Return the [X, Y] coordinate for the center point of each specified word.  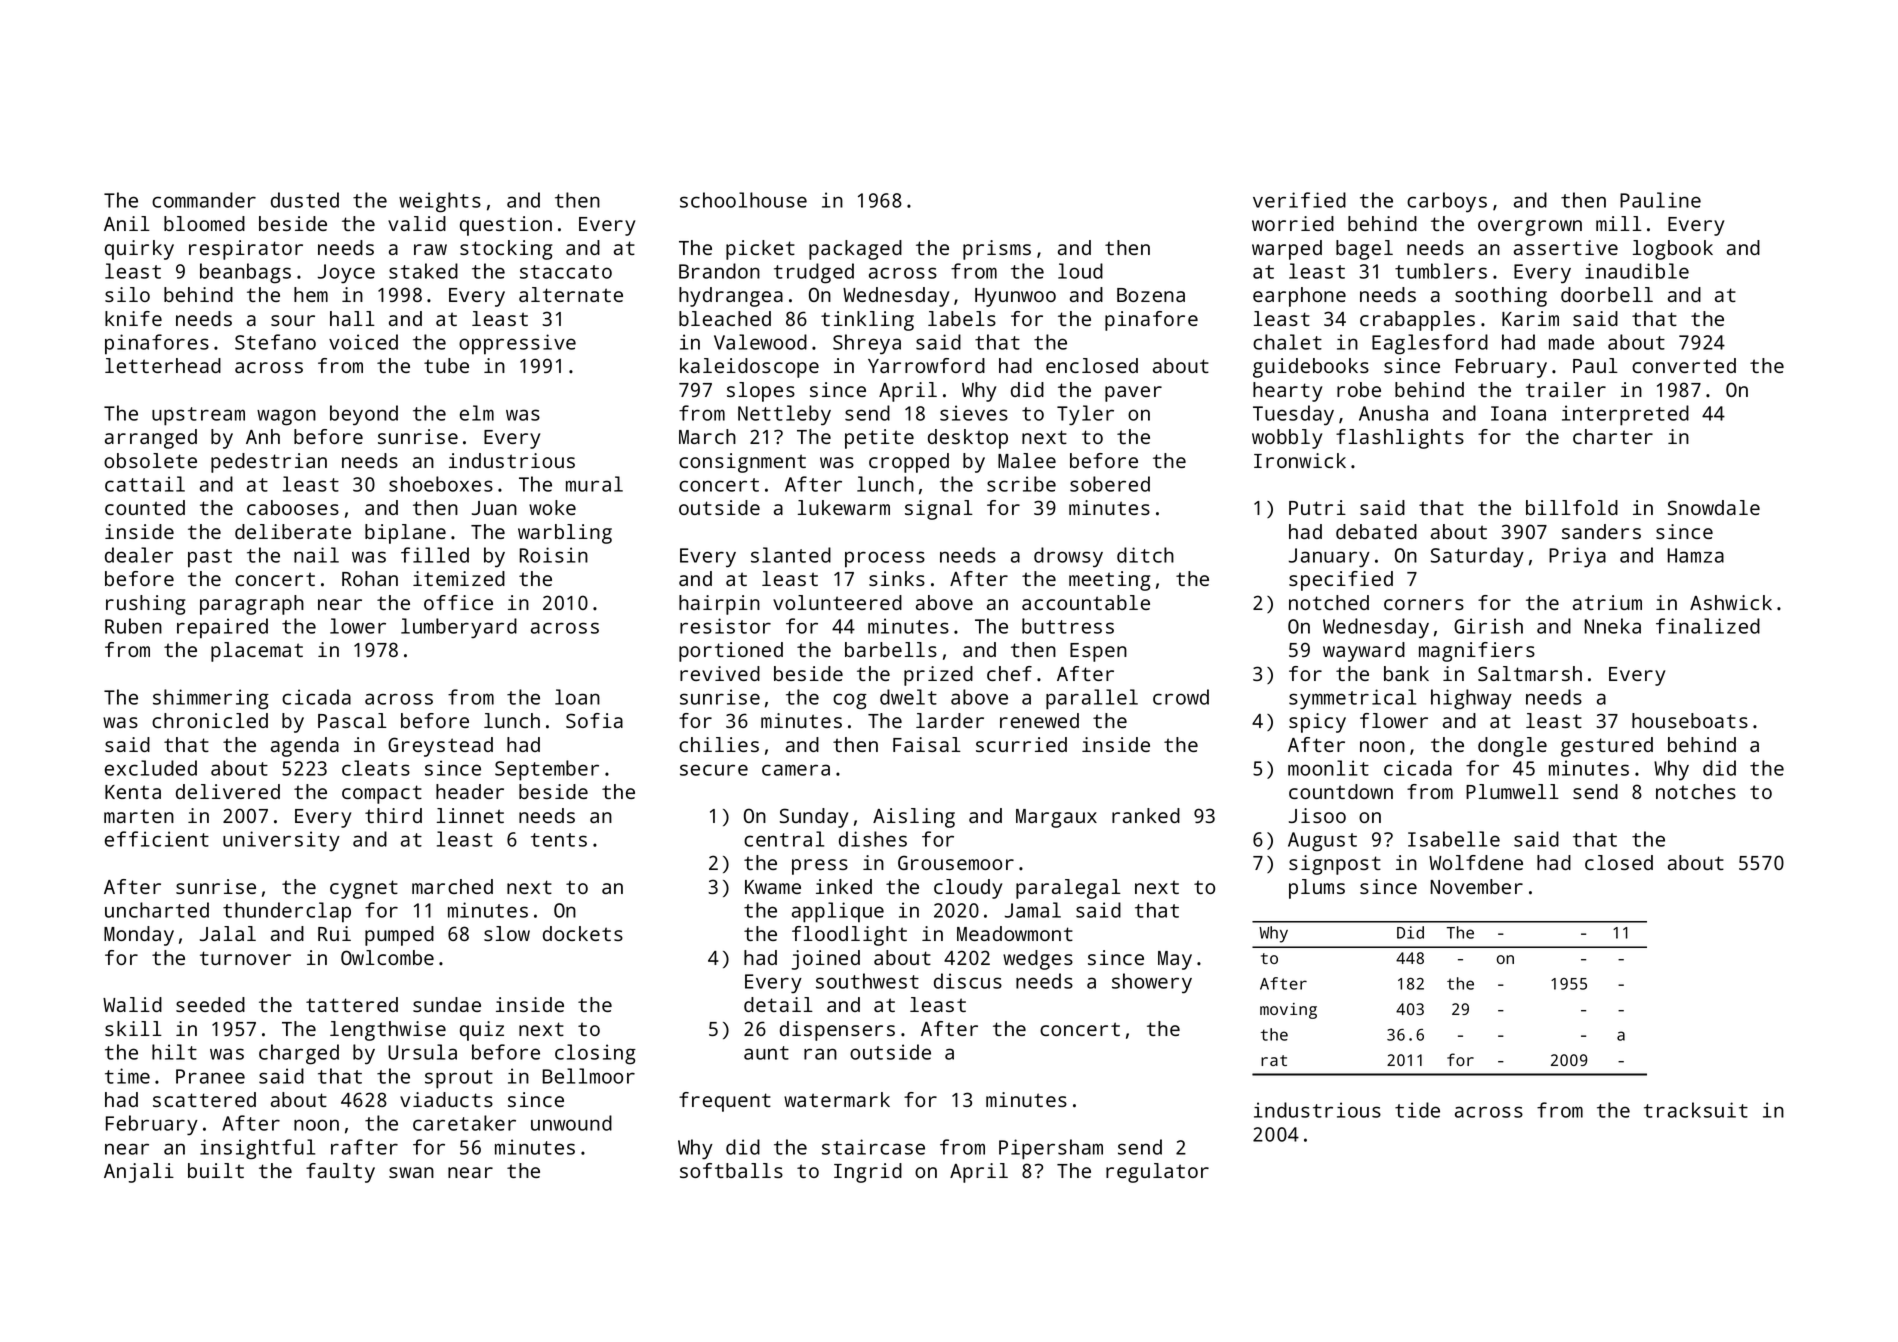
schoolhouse [743, 200]
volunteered [837, 602]
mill [1619, 223]
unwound [571, 1123]
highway [1471, 699]
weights [440, 202]
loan [577, 697]
